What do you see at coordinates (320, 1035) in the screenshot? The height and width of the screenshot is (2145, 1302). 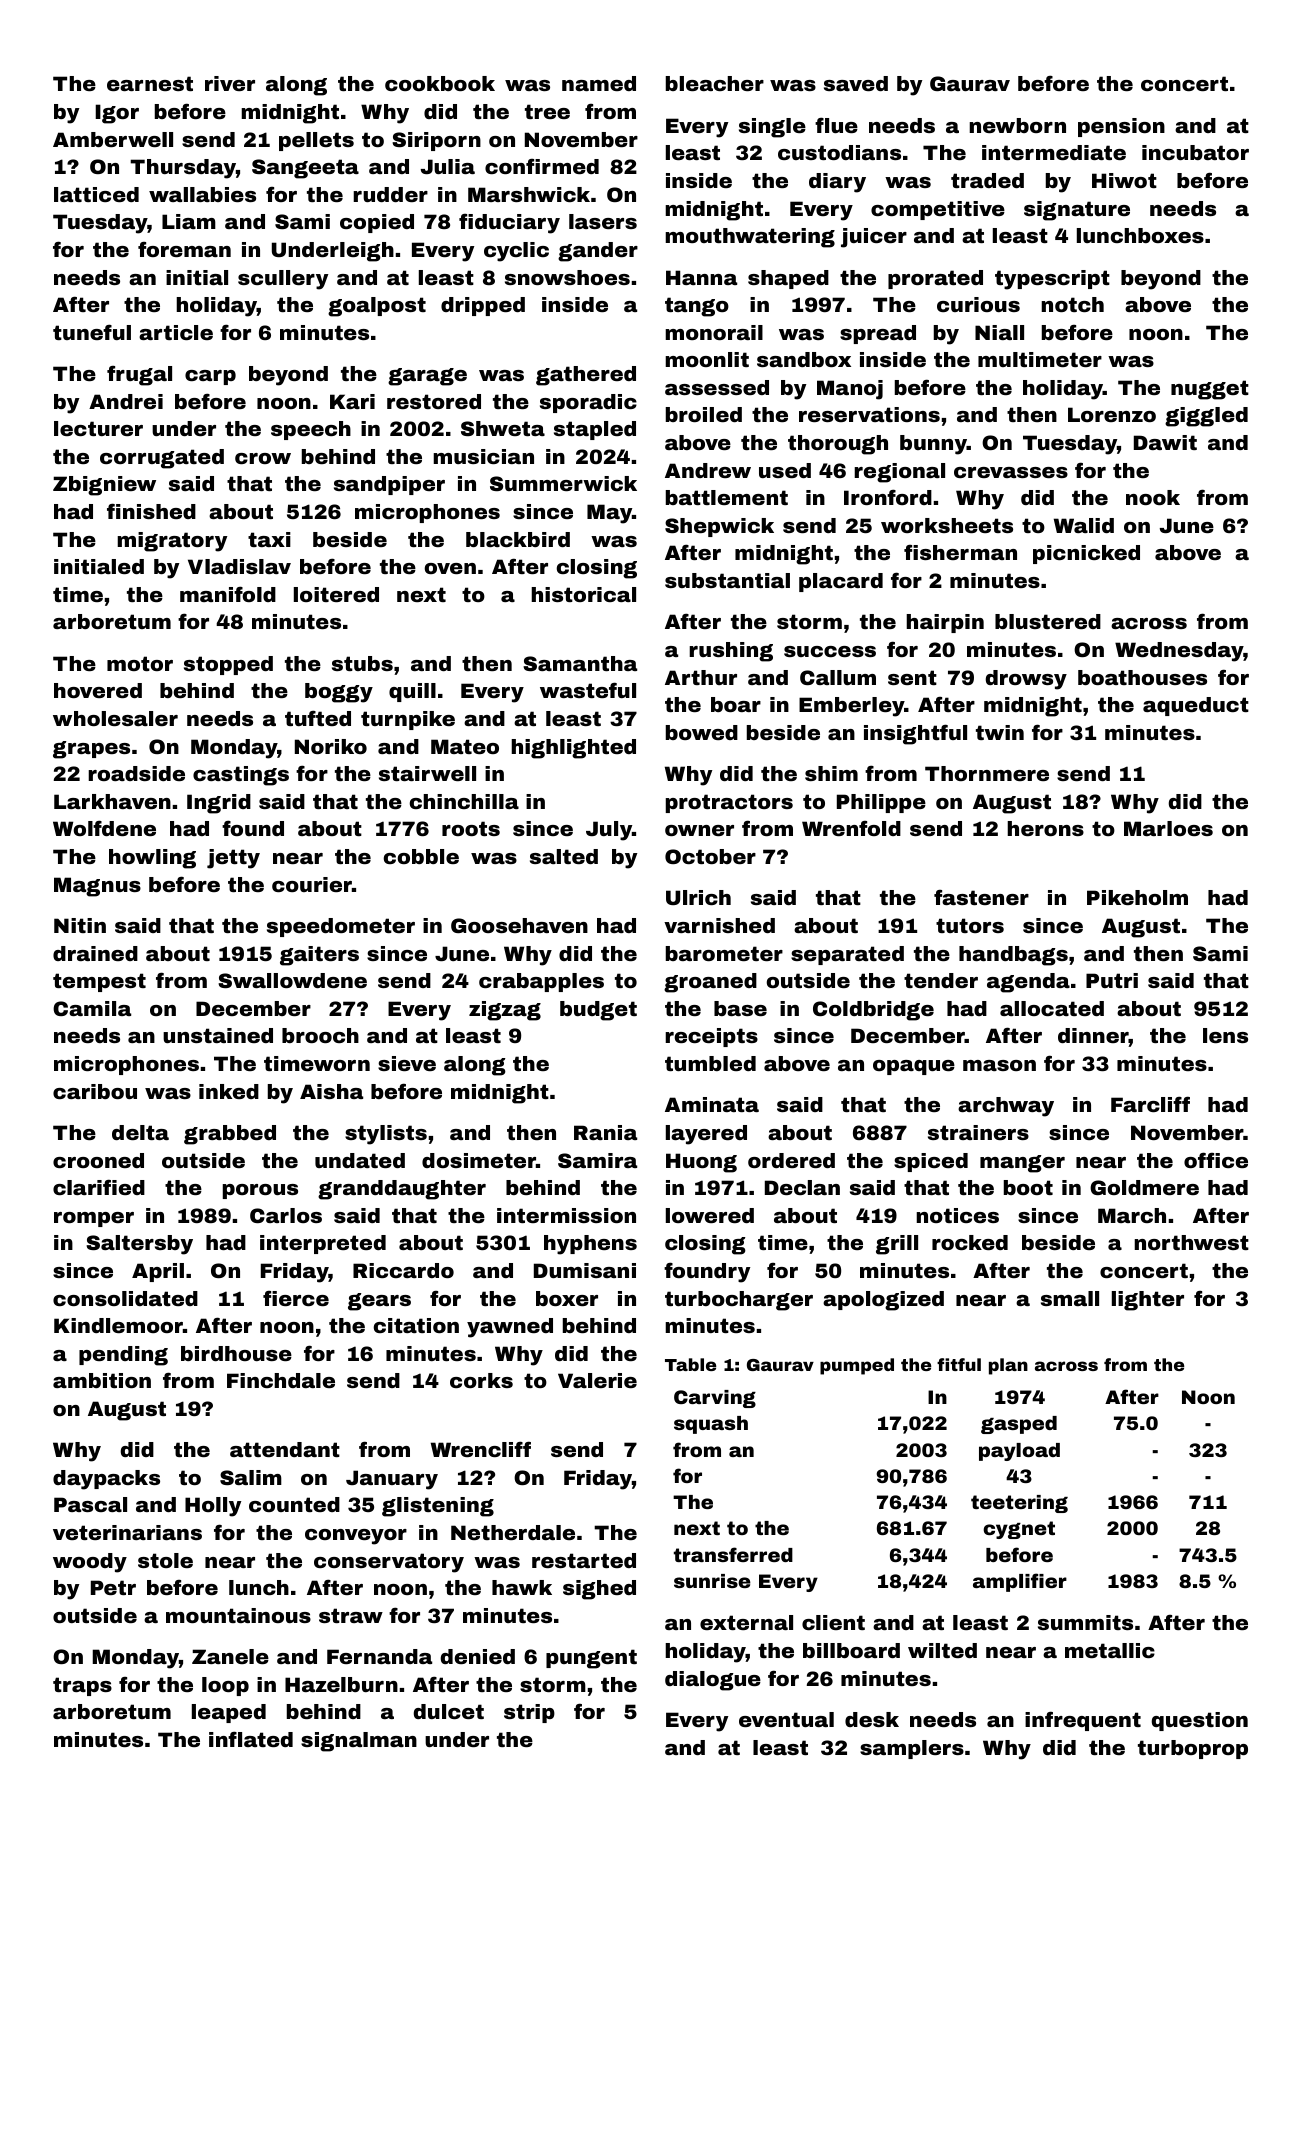 I see `brooch` at bounding box center [320, 1035].
